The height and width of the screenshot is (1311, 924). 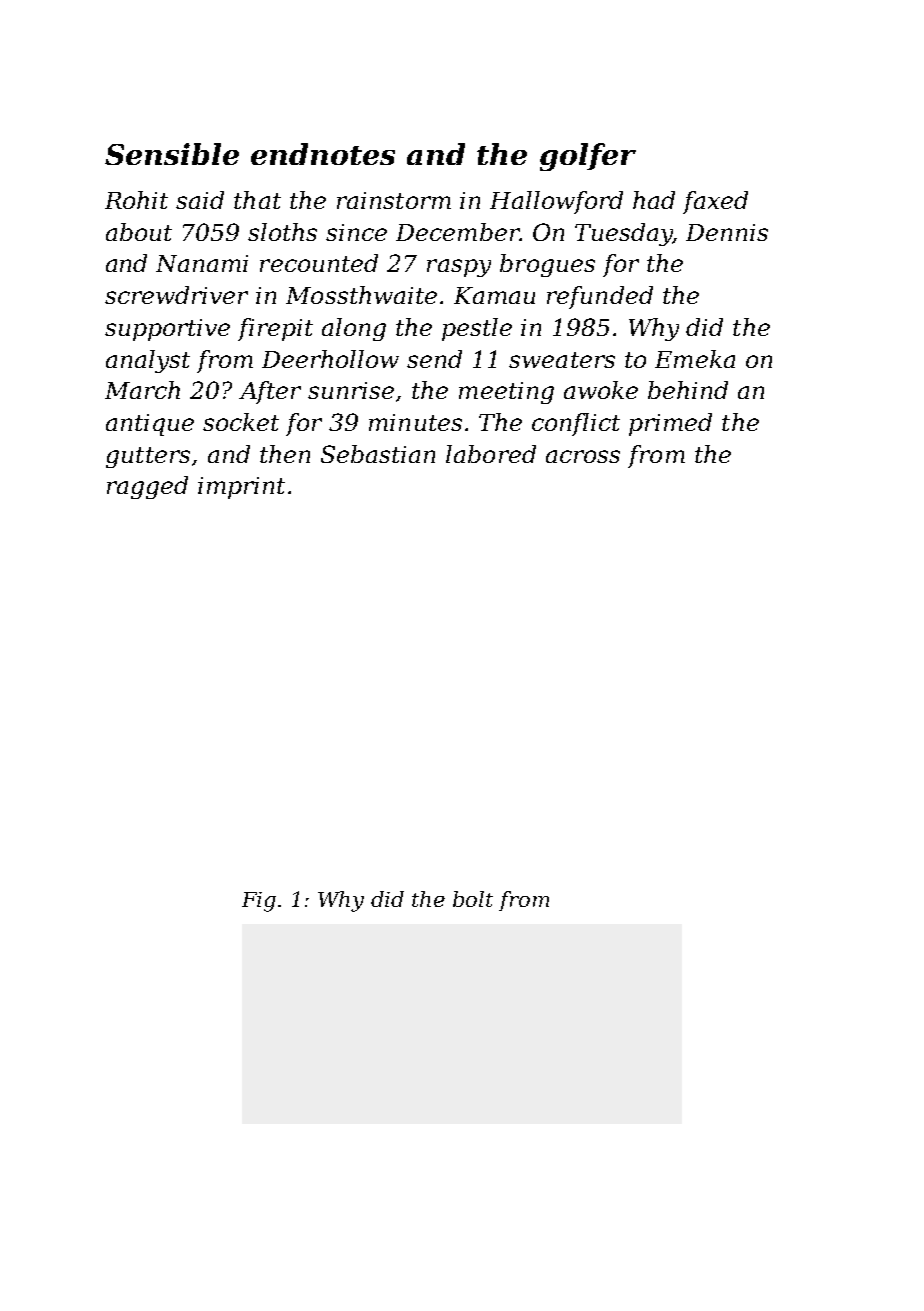 What do you see at coordinates (378, 454) in the screenshot?
I see `Sebastian` at bounding box center [378, 454].
